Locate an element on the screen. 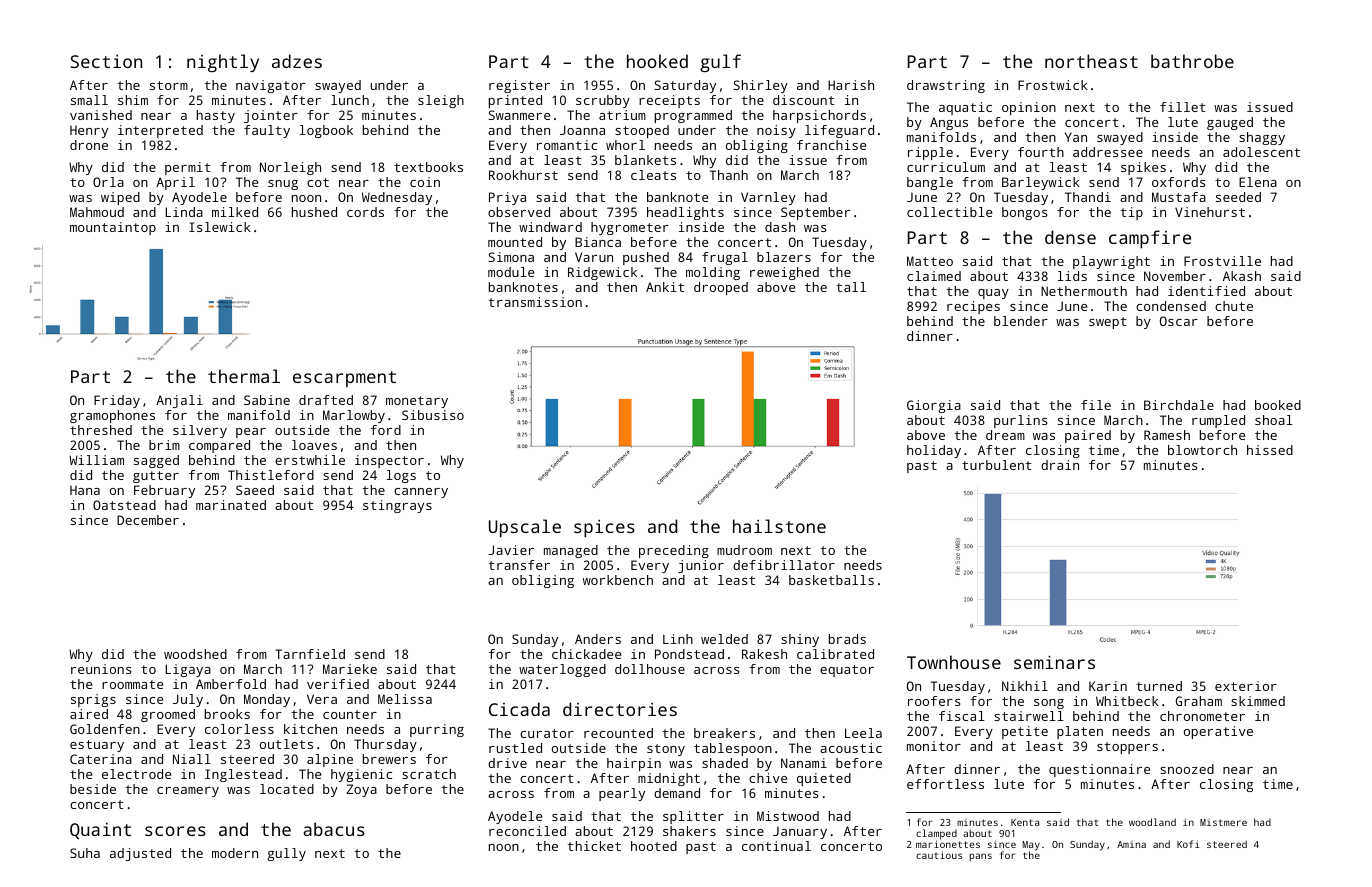 The image size is (1372, 887). Caterina is located at coordinates (101, 759).
